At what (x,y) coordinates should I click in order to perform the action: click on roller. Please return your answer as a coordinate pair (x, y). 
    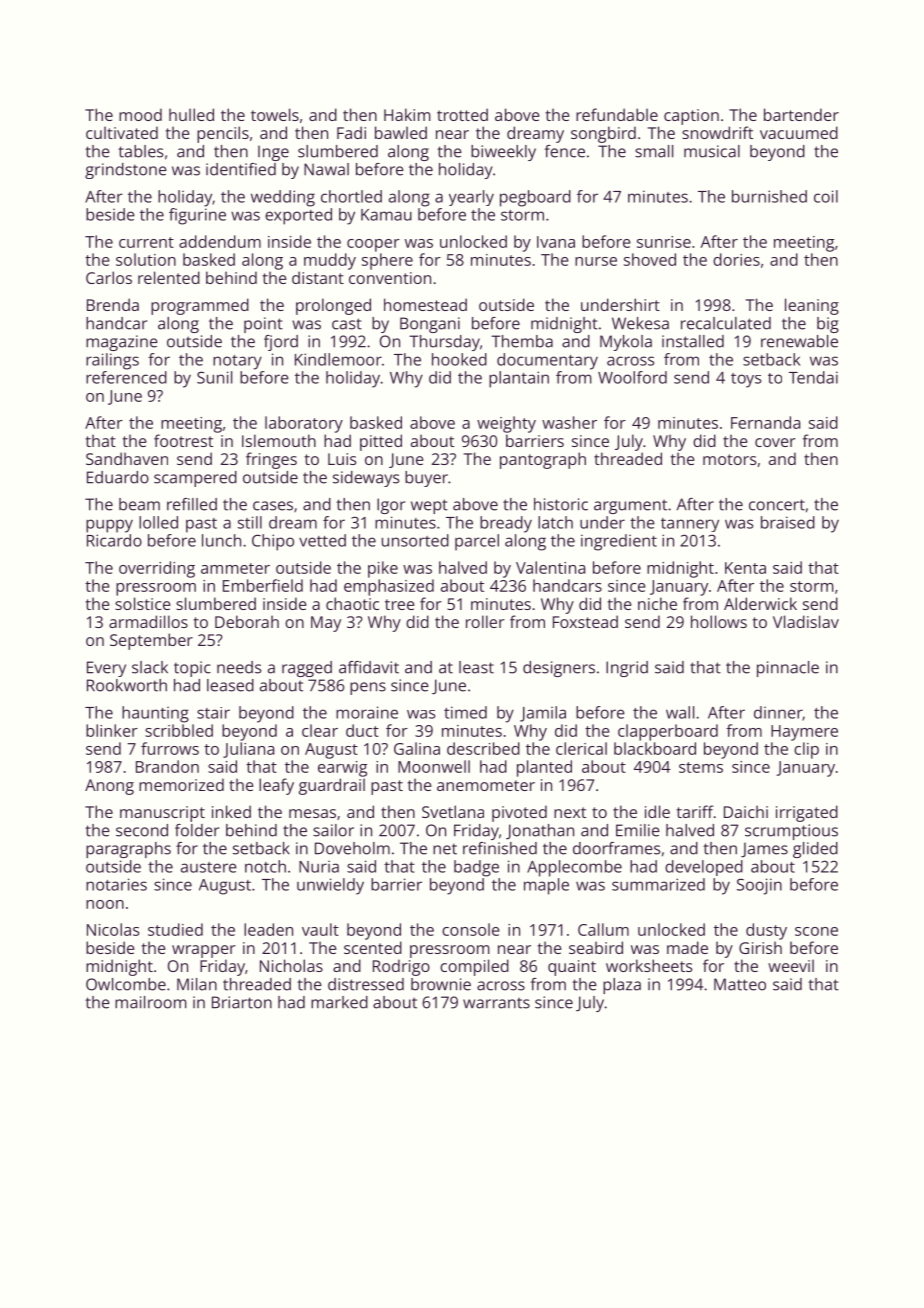
    Looking at the image, I should click on (485, 621).
